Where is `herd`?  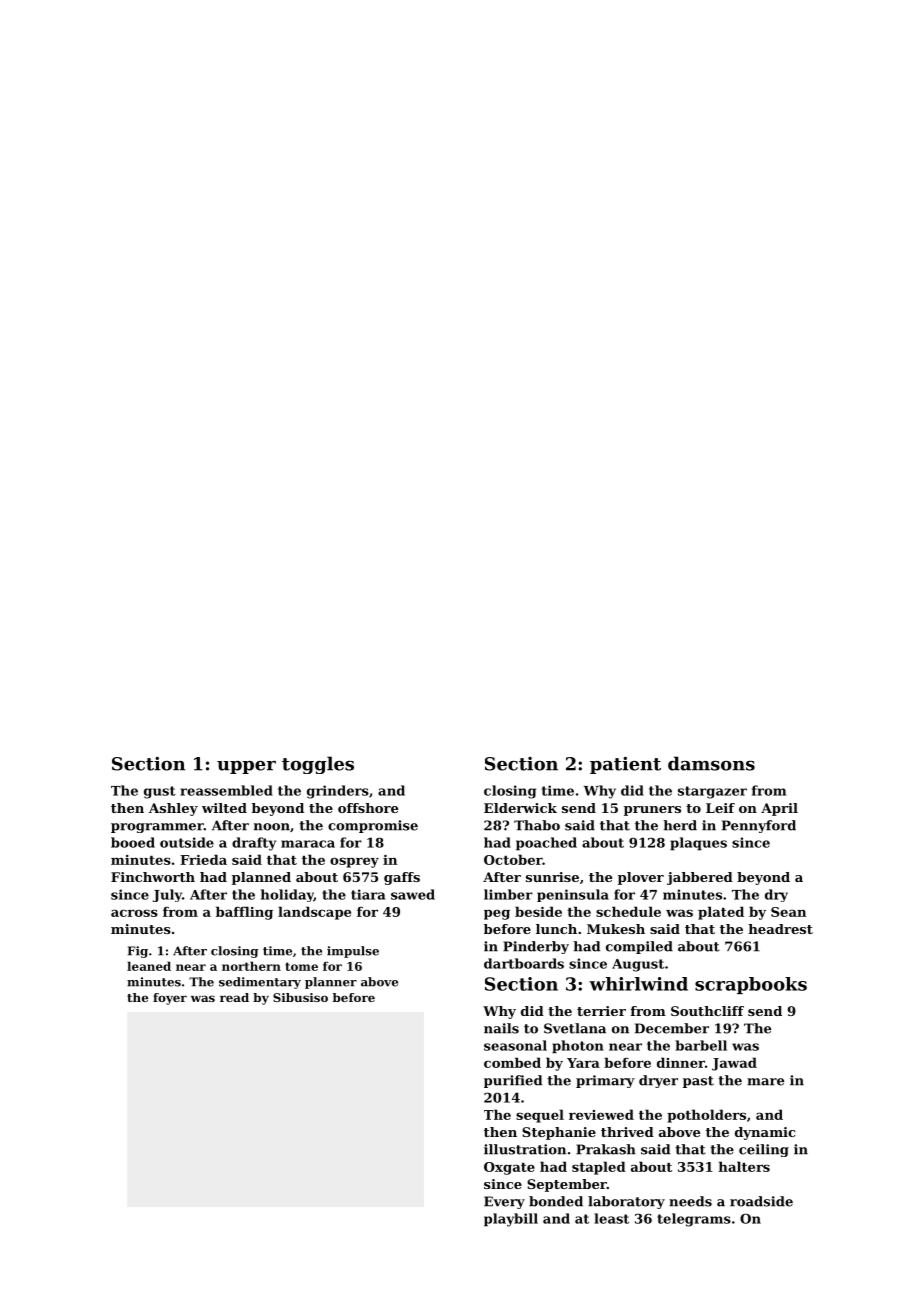
herd is located at coordinates (680, 825).
